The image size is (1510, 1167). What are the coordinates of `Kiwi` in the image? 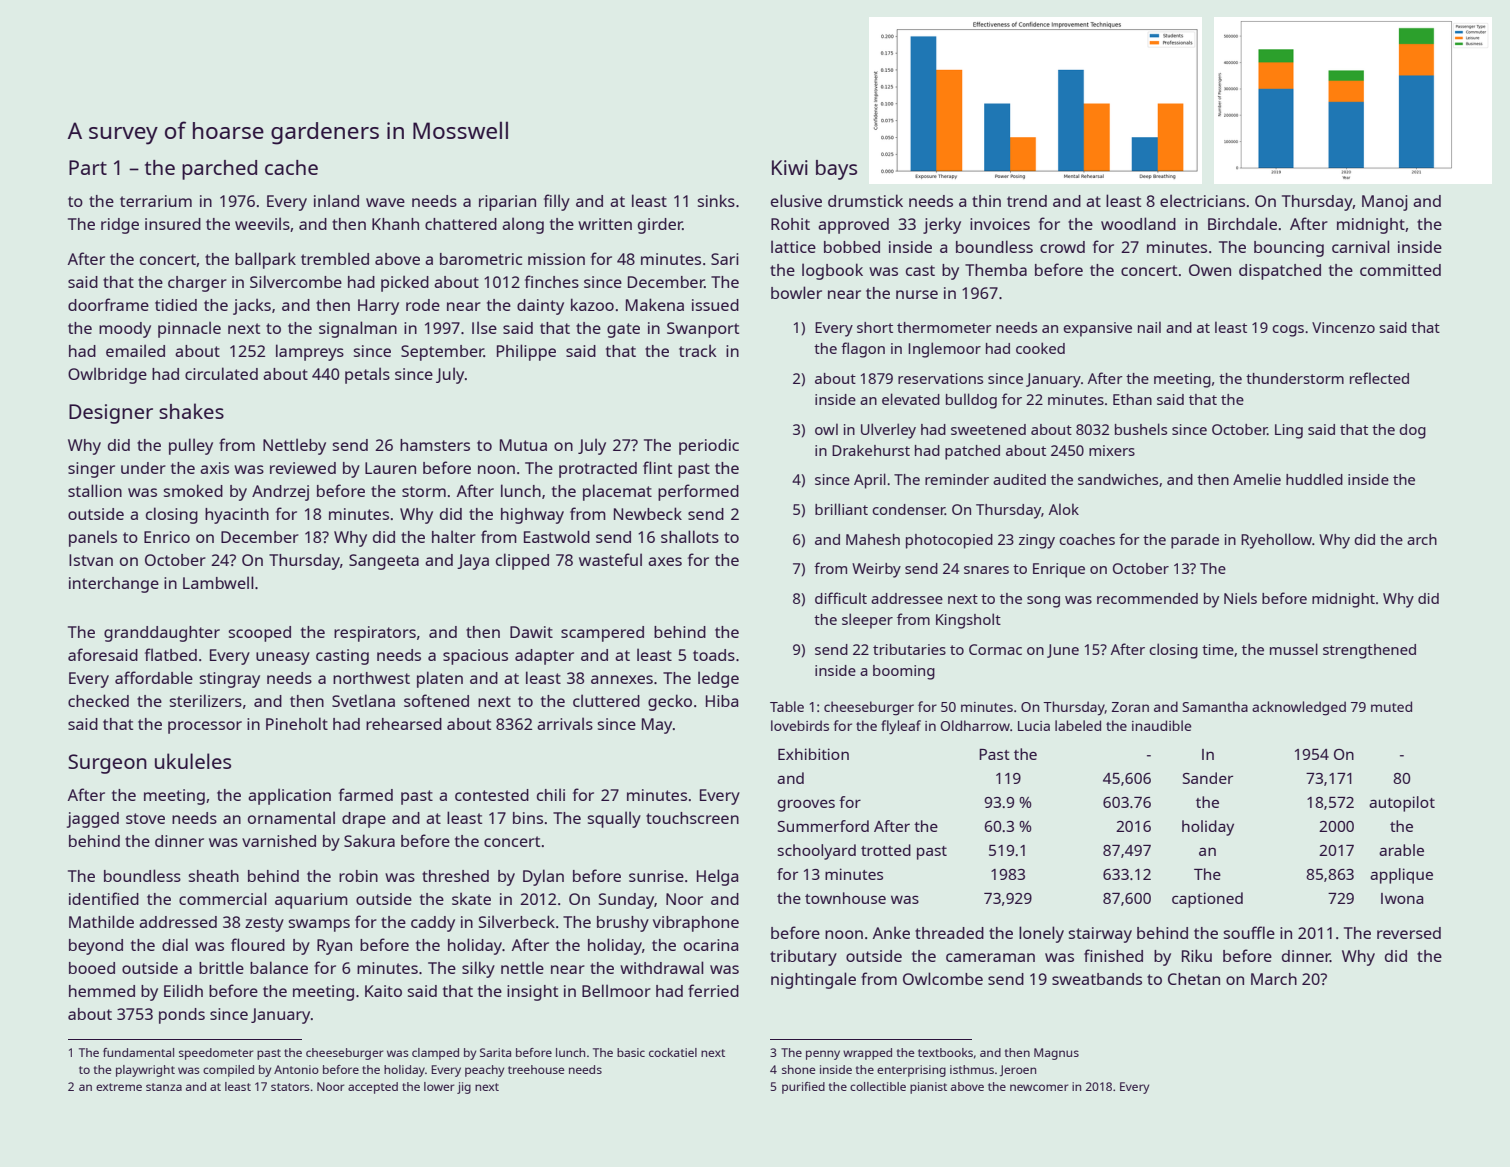 It's located at (790, 167).
